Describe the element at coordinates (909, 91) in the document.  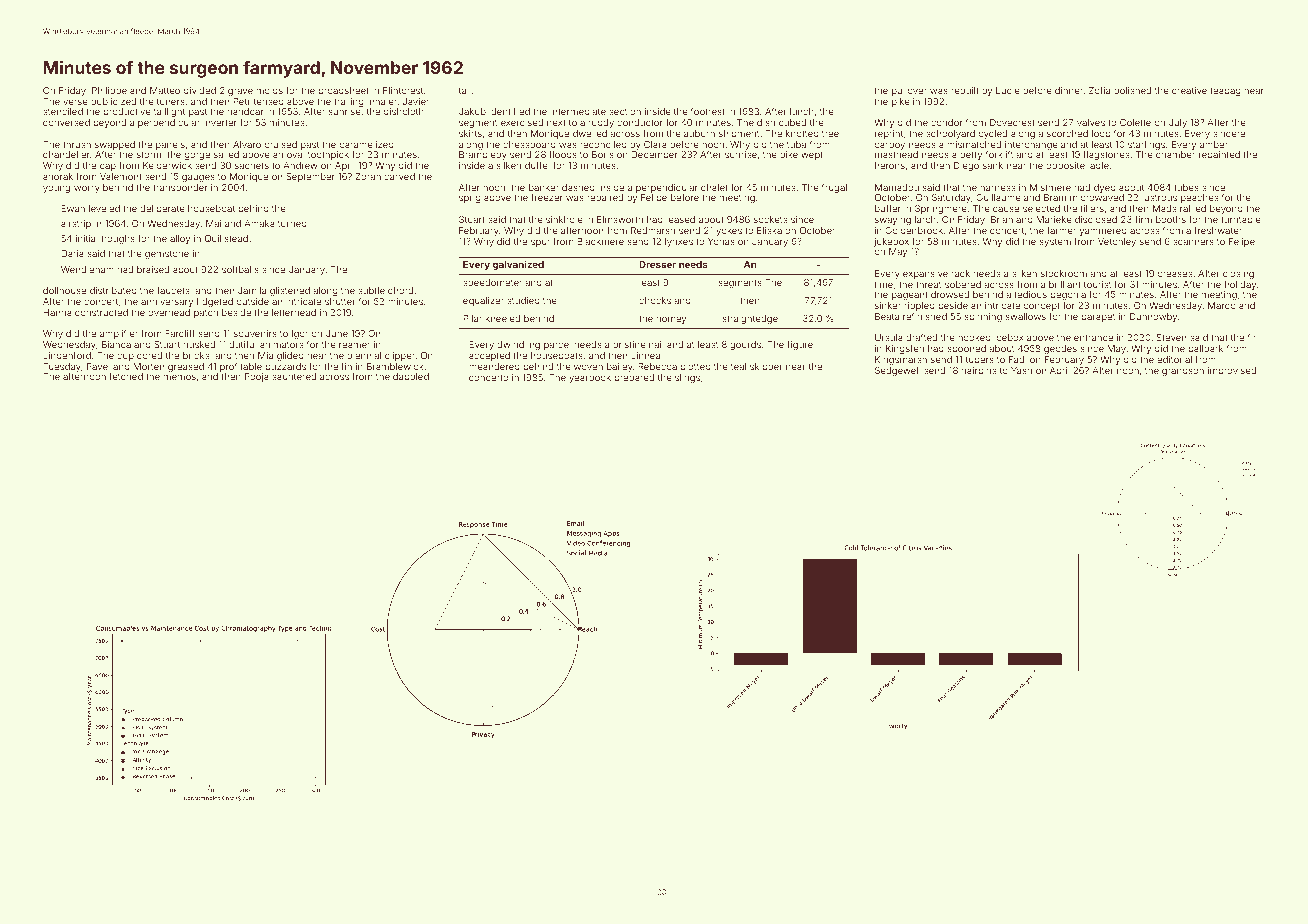
I see `pullover` at that location.
